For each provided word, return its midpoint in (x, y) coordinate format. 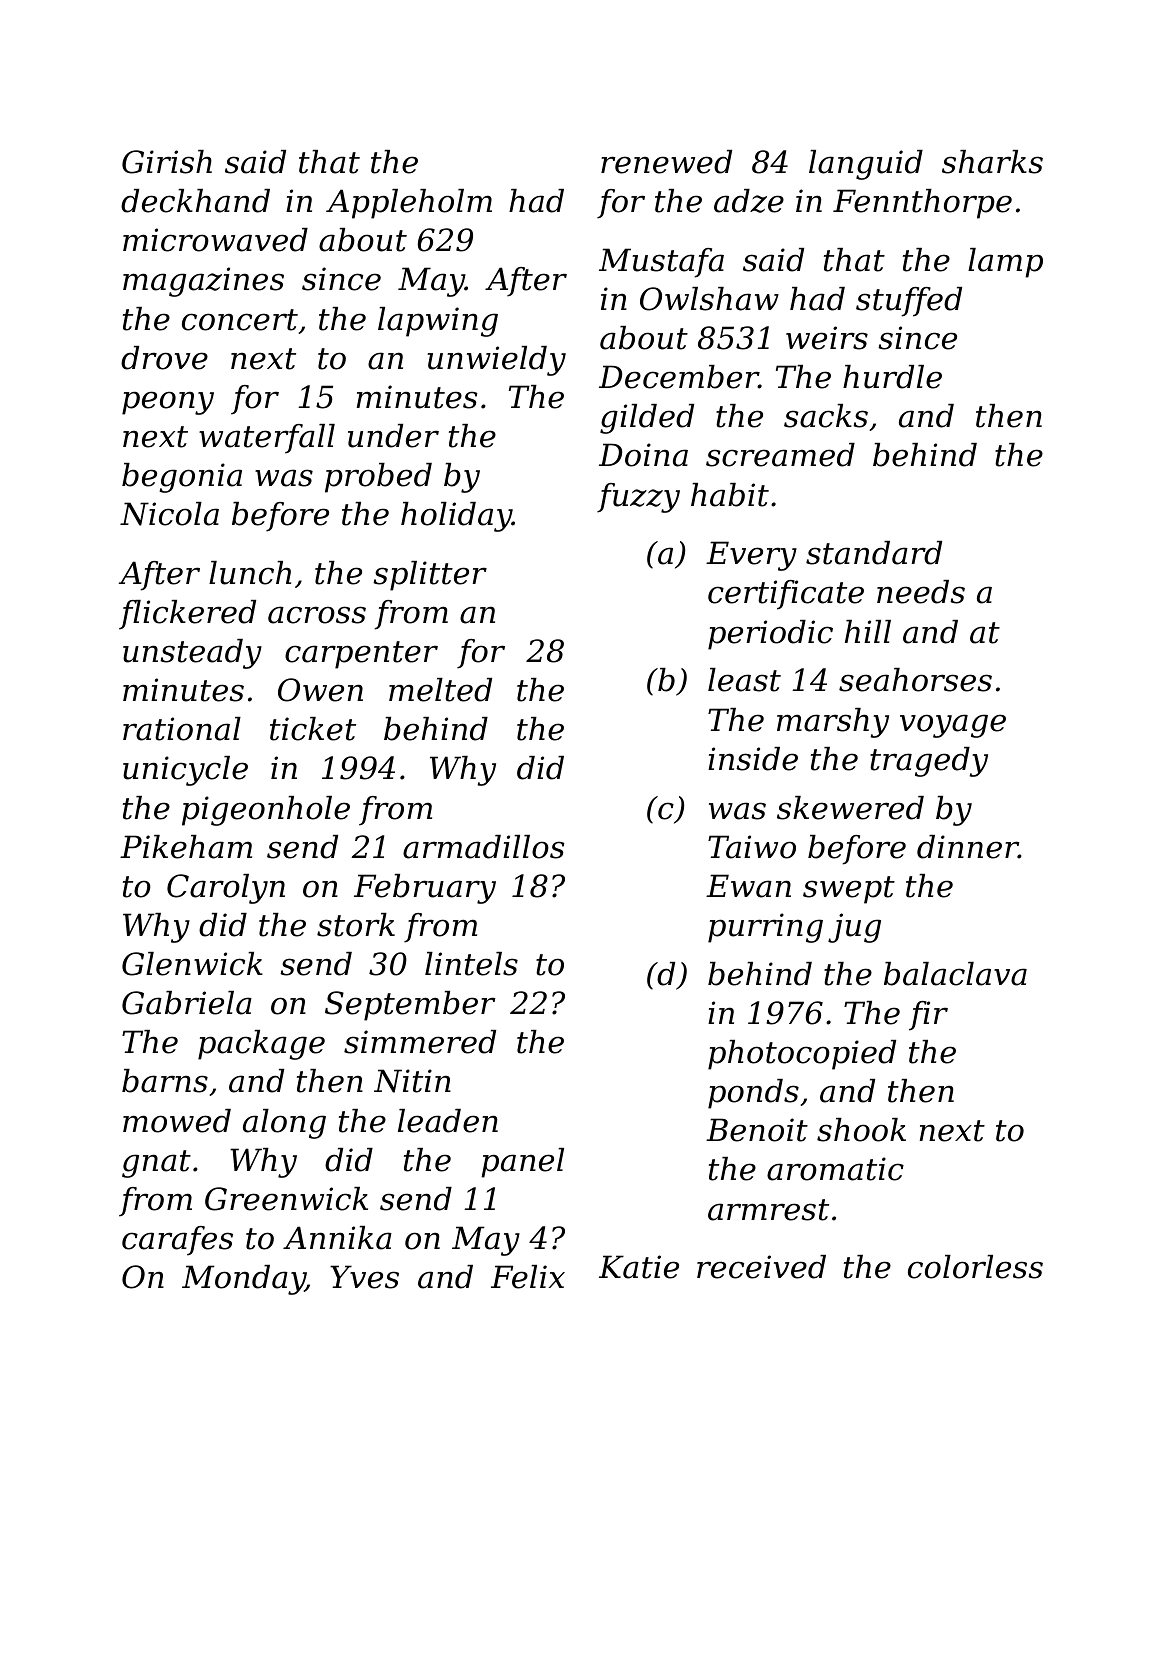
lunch (250, 573)
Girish (167, 162)
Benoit (757, 1130)
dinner (968, 847)
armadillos (484, 847)
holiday (456, 517)
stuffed (909, 302)
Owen (320, 690)
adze (749, 201)
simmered (420, 1042)
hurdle (892, 377)
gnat (156, 1164)
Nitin (412, 1081)
